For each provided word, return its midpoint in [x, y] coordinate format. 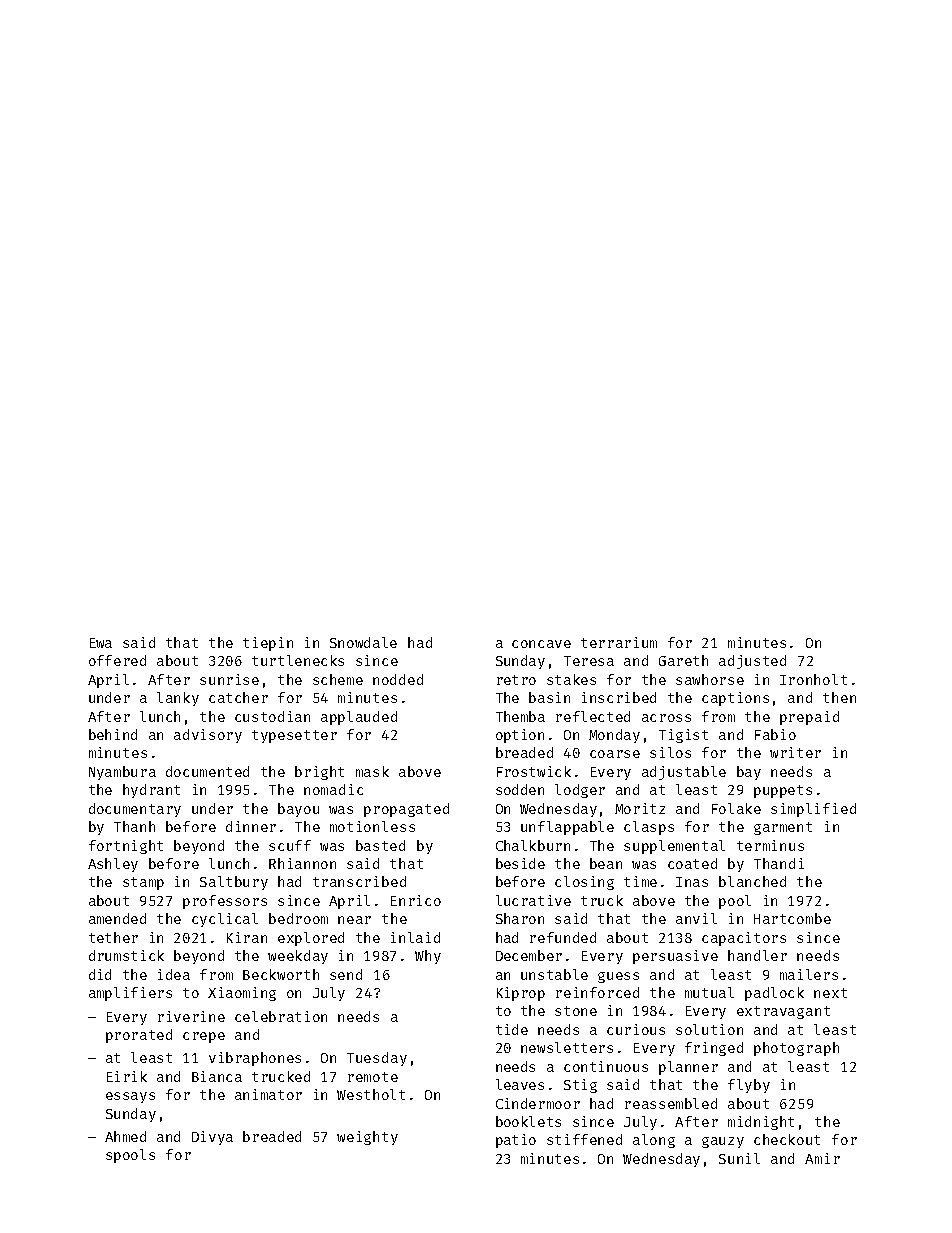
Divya [212, 1138]
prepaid [809, 718]
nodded [398, 679]
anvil [696, 918]
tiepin [268, 644]
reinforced [597, 992]
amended [117, 918]
